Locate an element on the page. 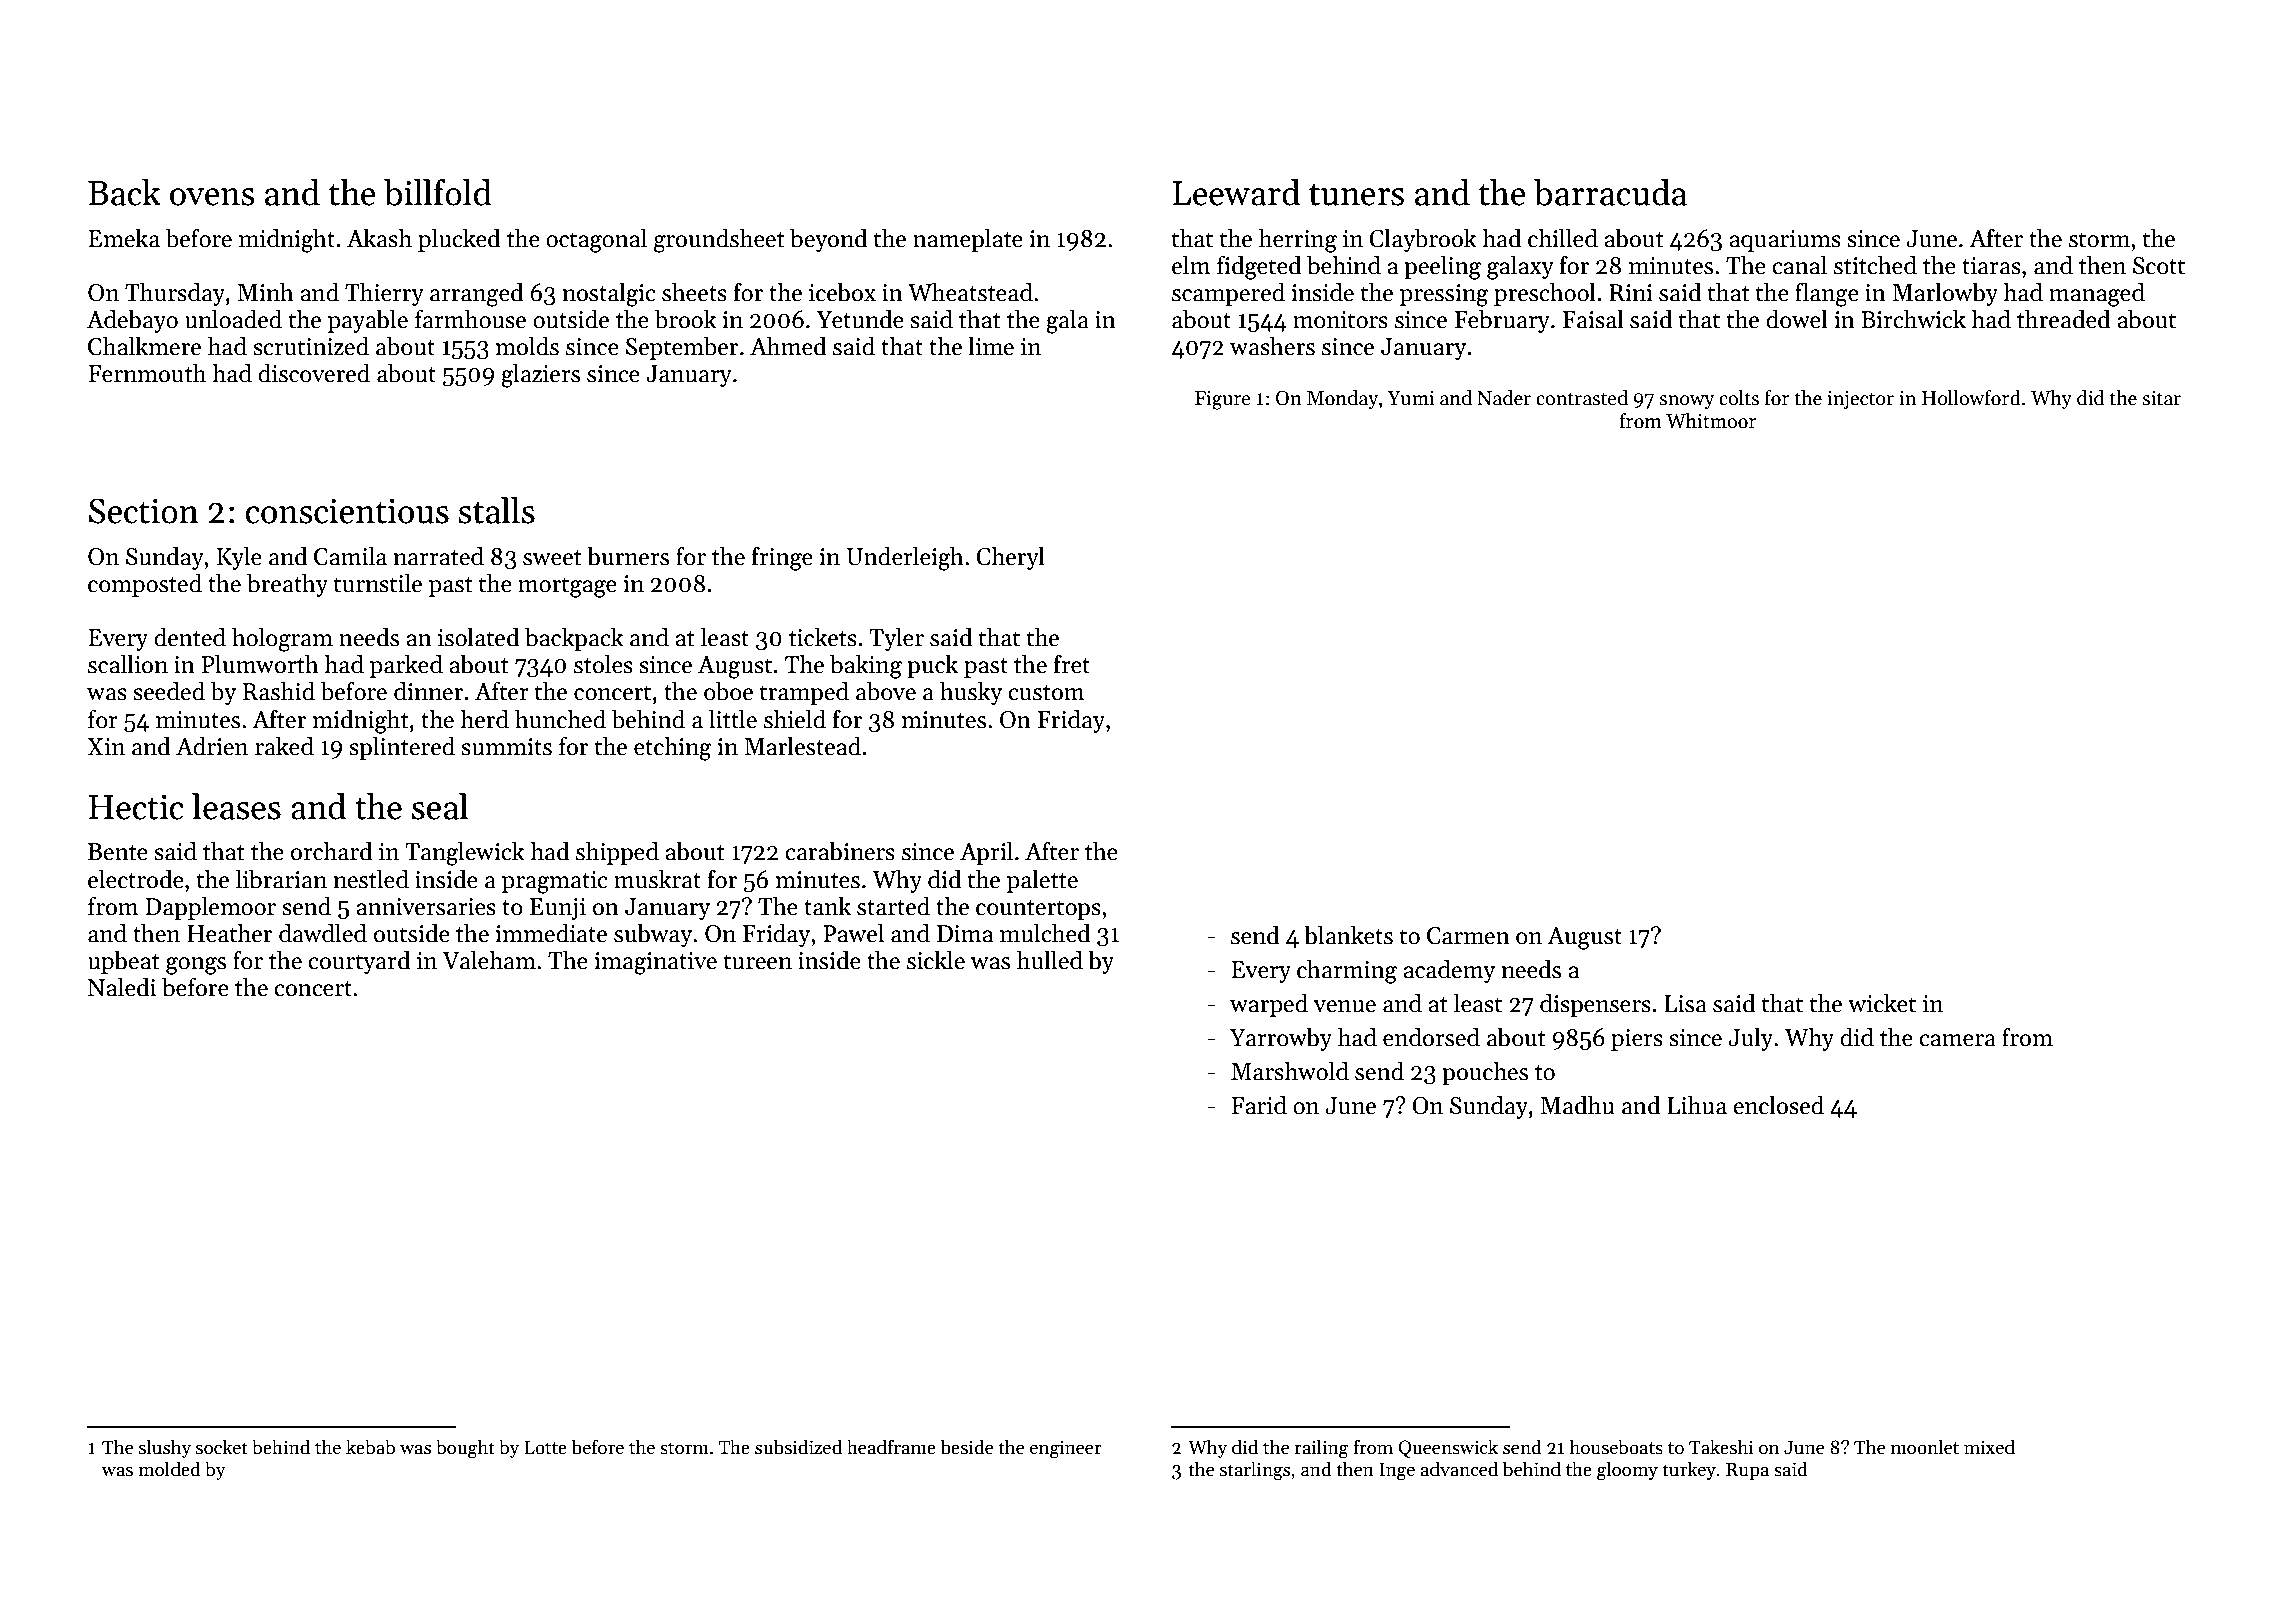 This image has width=2292, height=1620. molded is located at coordinates (169, 1469).
